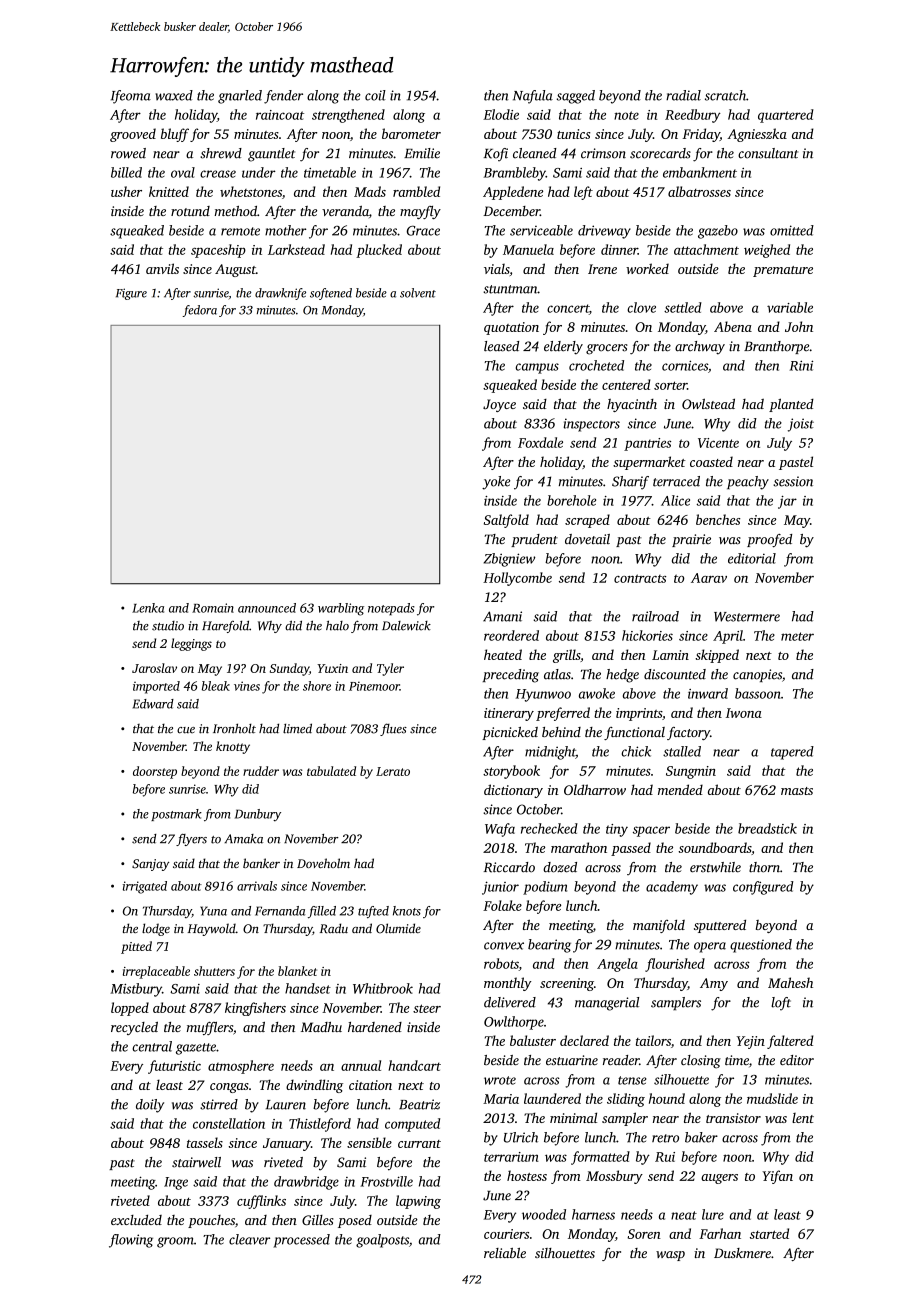  Describe the element at coordinates (261, 1202) in the screenshot. I see `cufflinks` at that location.
